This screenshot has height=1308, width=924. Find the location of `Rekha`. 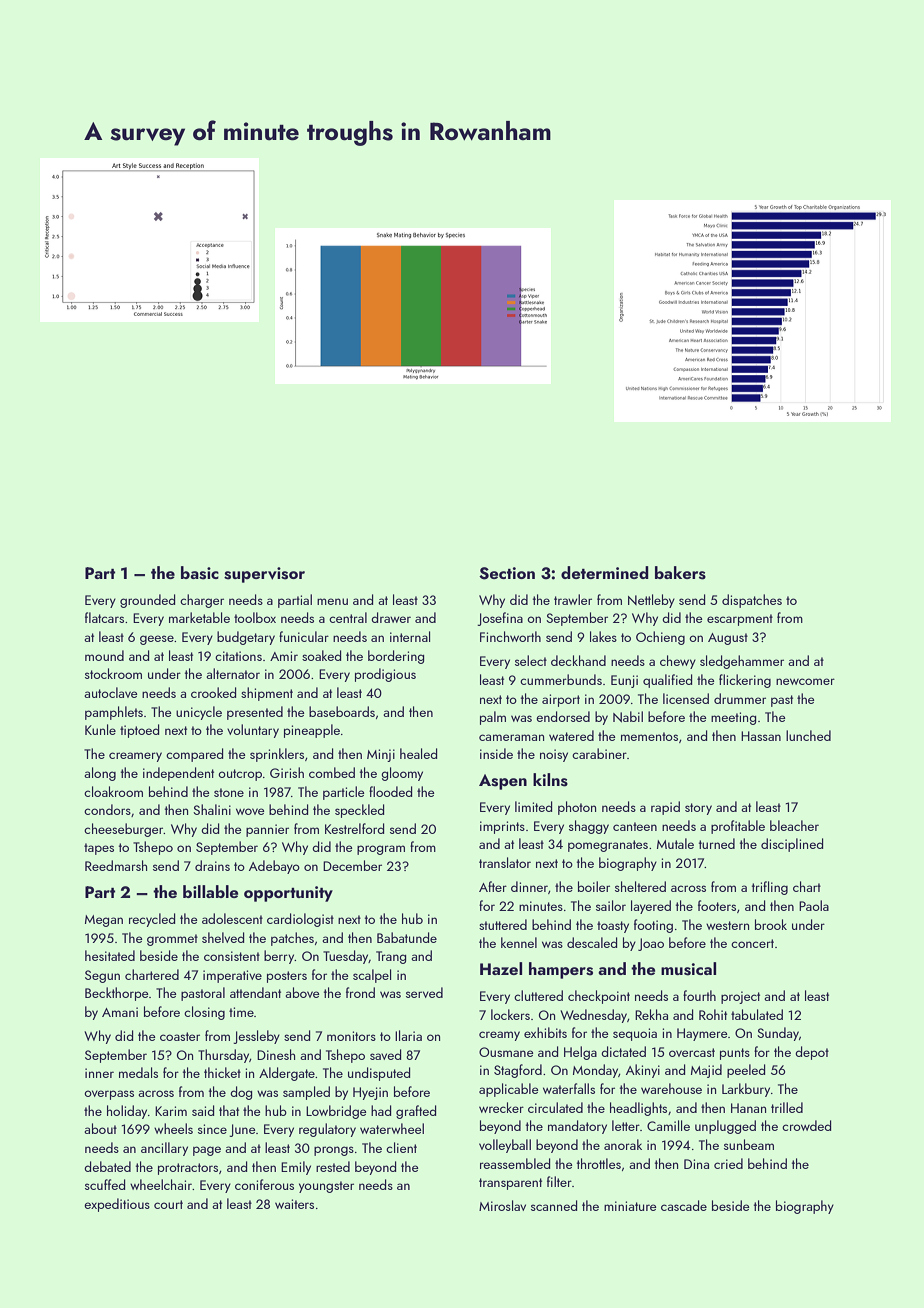

Rekha is located at coordinates (651, 1014).
